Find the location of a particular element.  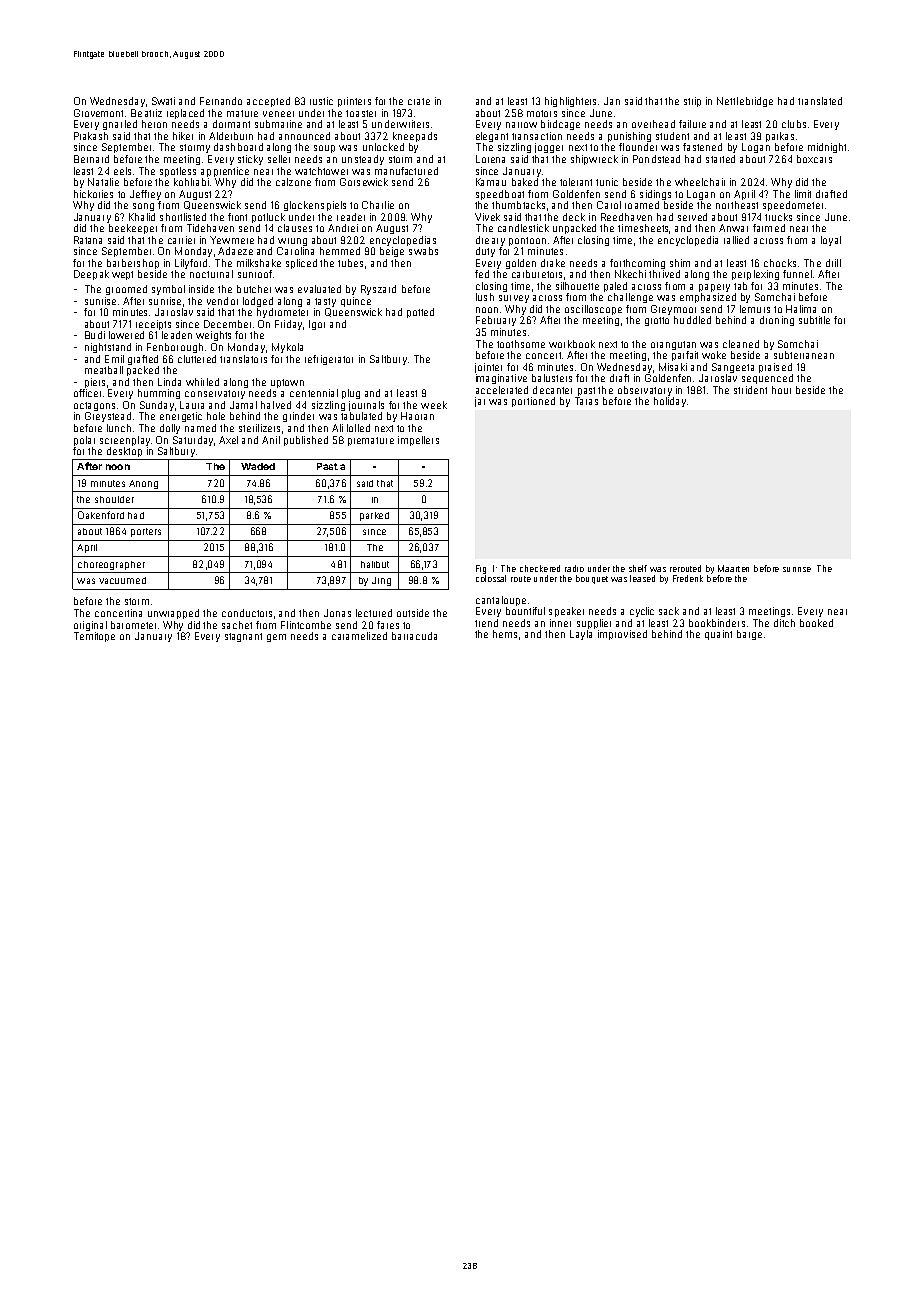

strident is located at coordinates (750, 390).
